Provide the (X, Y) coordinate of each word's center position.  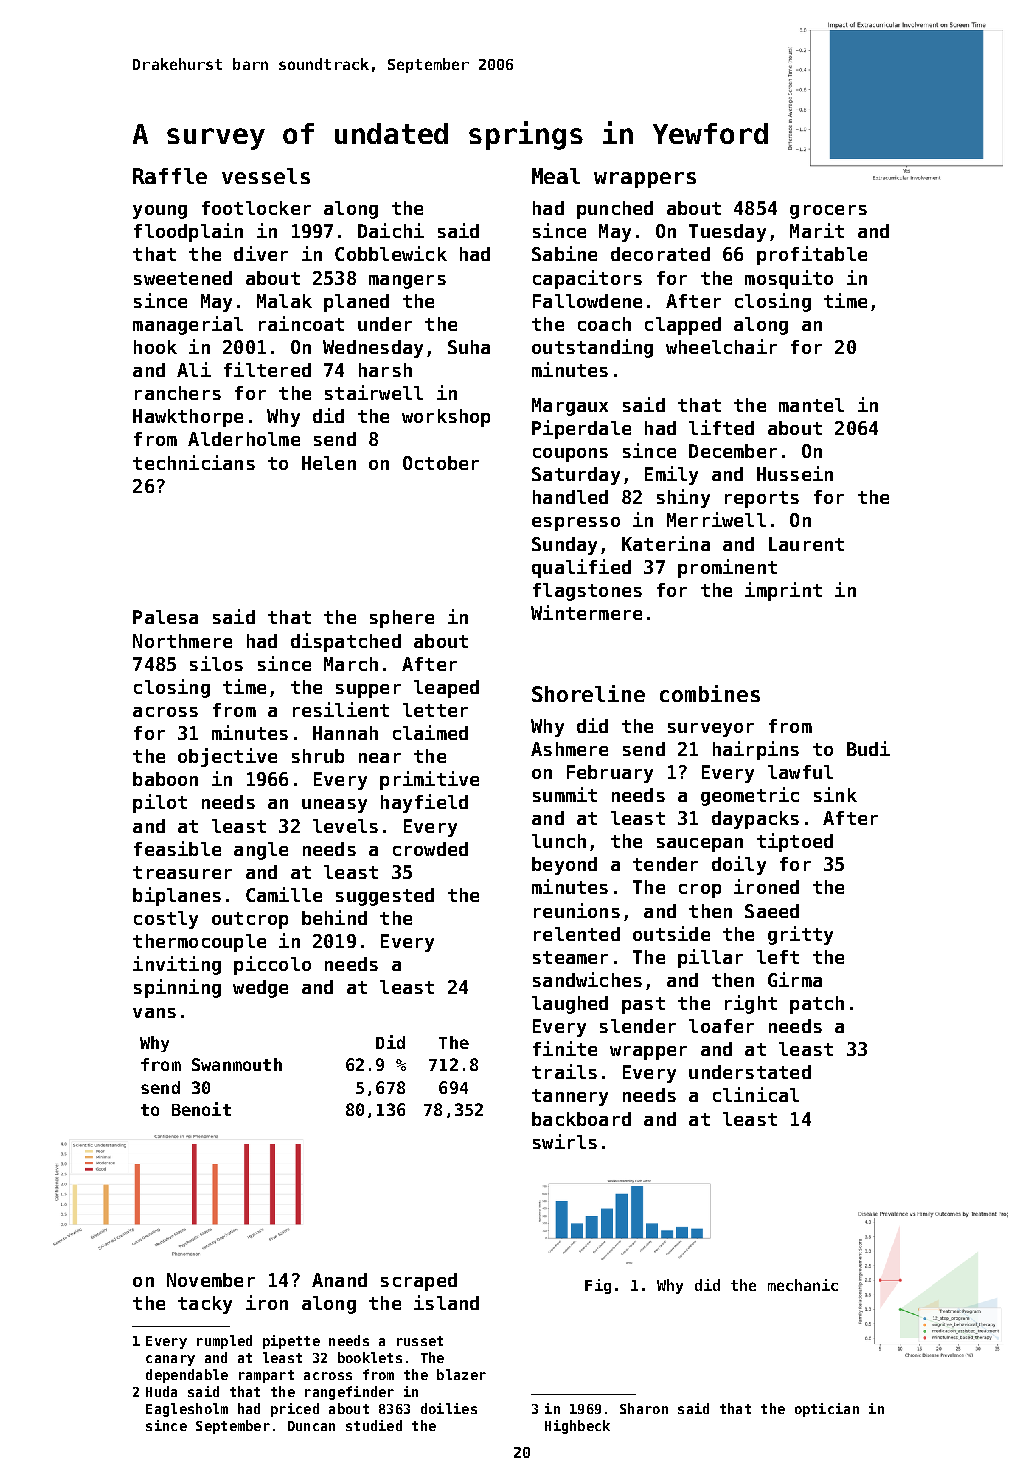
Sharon (644, 1408)
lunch (559, 841)
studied (374, 1425)
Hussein (795, 473)
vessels (266, 176)
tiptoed (795, 842)
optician (827, 1410)
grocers (828, 212)
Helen (329, 463)
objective (227, 757)
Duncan (311, 1426)
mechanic (803, 1285)
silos (216, 663)
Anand (339, 1280)
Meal (556, 176)
